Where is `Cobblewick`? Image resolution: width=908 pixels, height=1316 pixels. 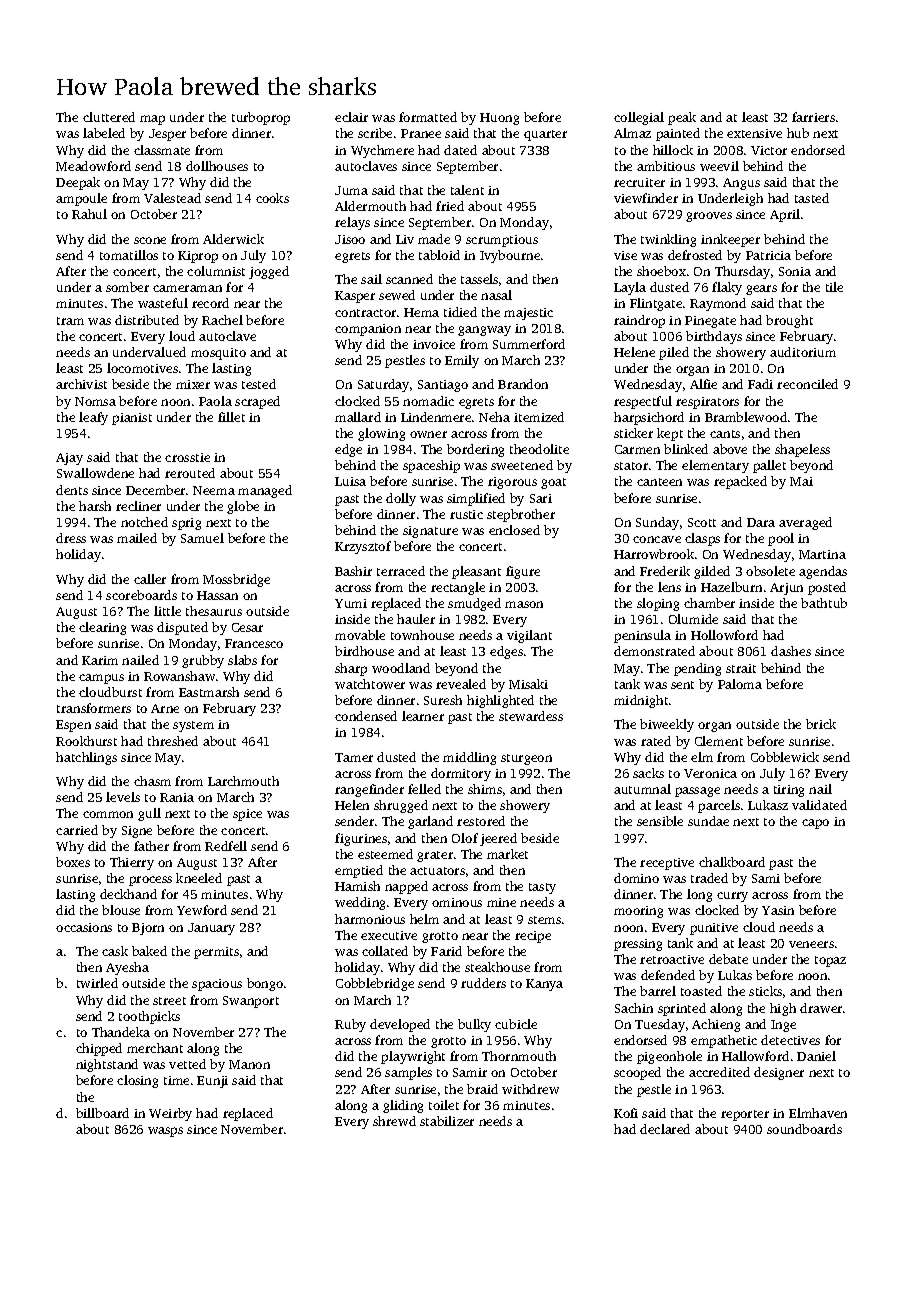 Cobblewick is located at coordinates (785, 757).
